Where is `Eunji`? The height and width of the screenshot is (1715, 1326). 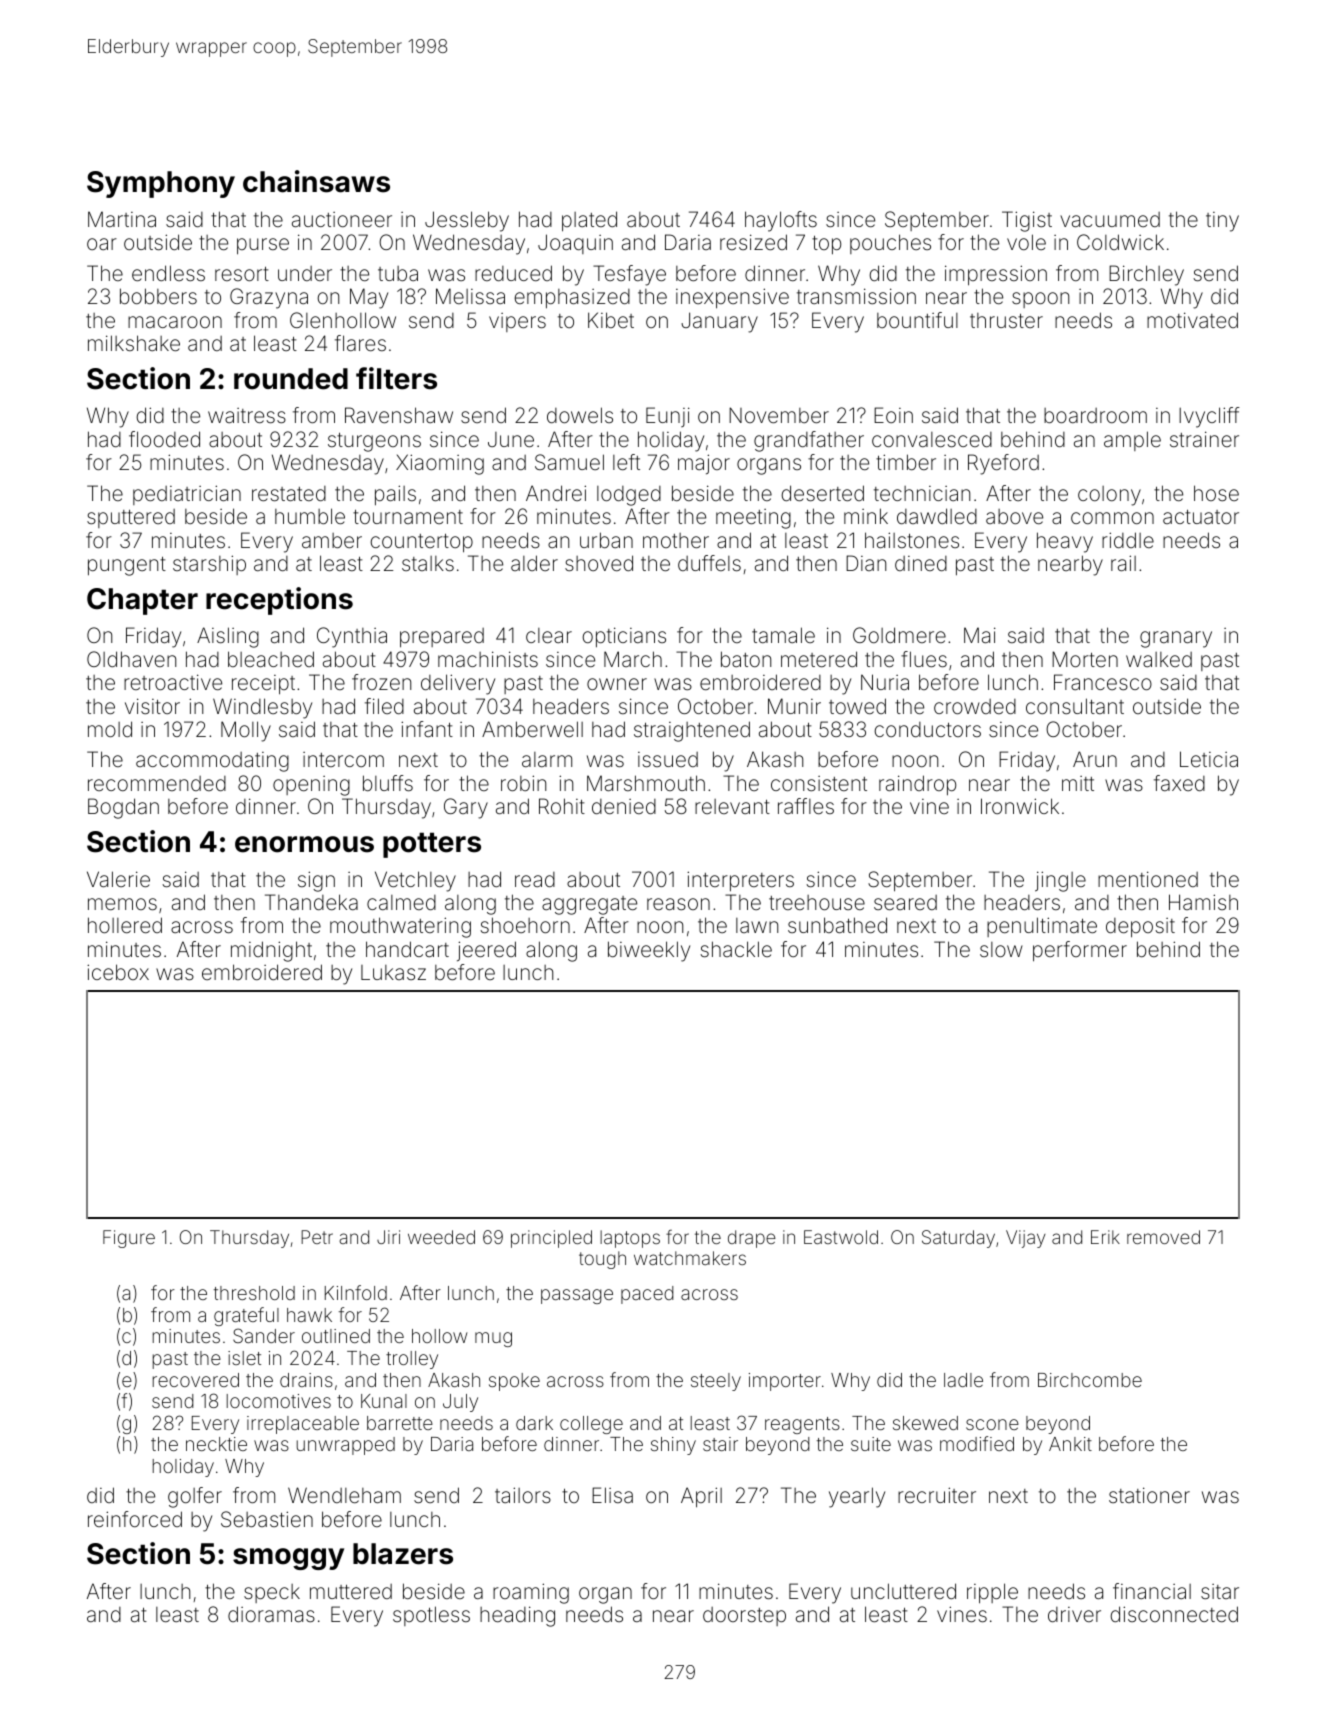
Eunji is located at coordinates (668, 417).
